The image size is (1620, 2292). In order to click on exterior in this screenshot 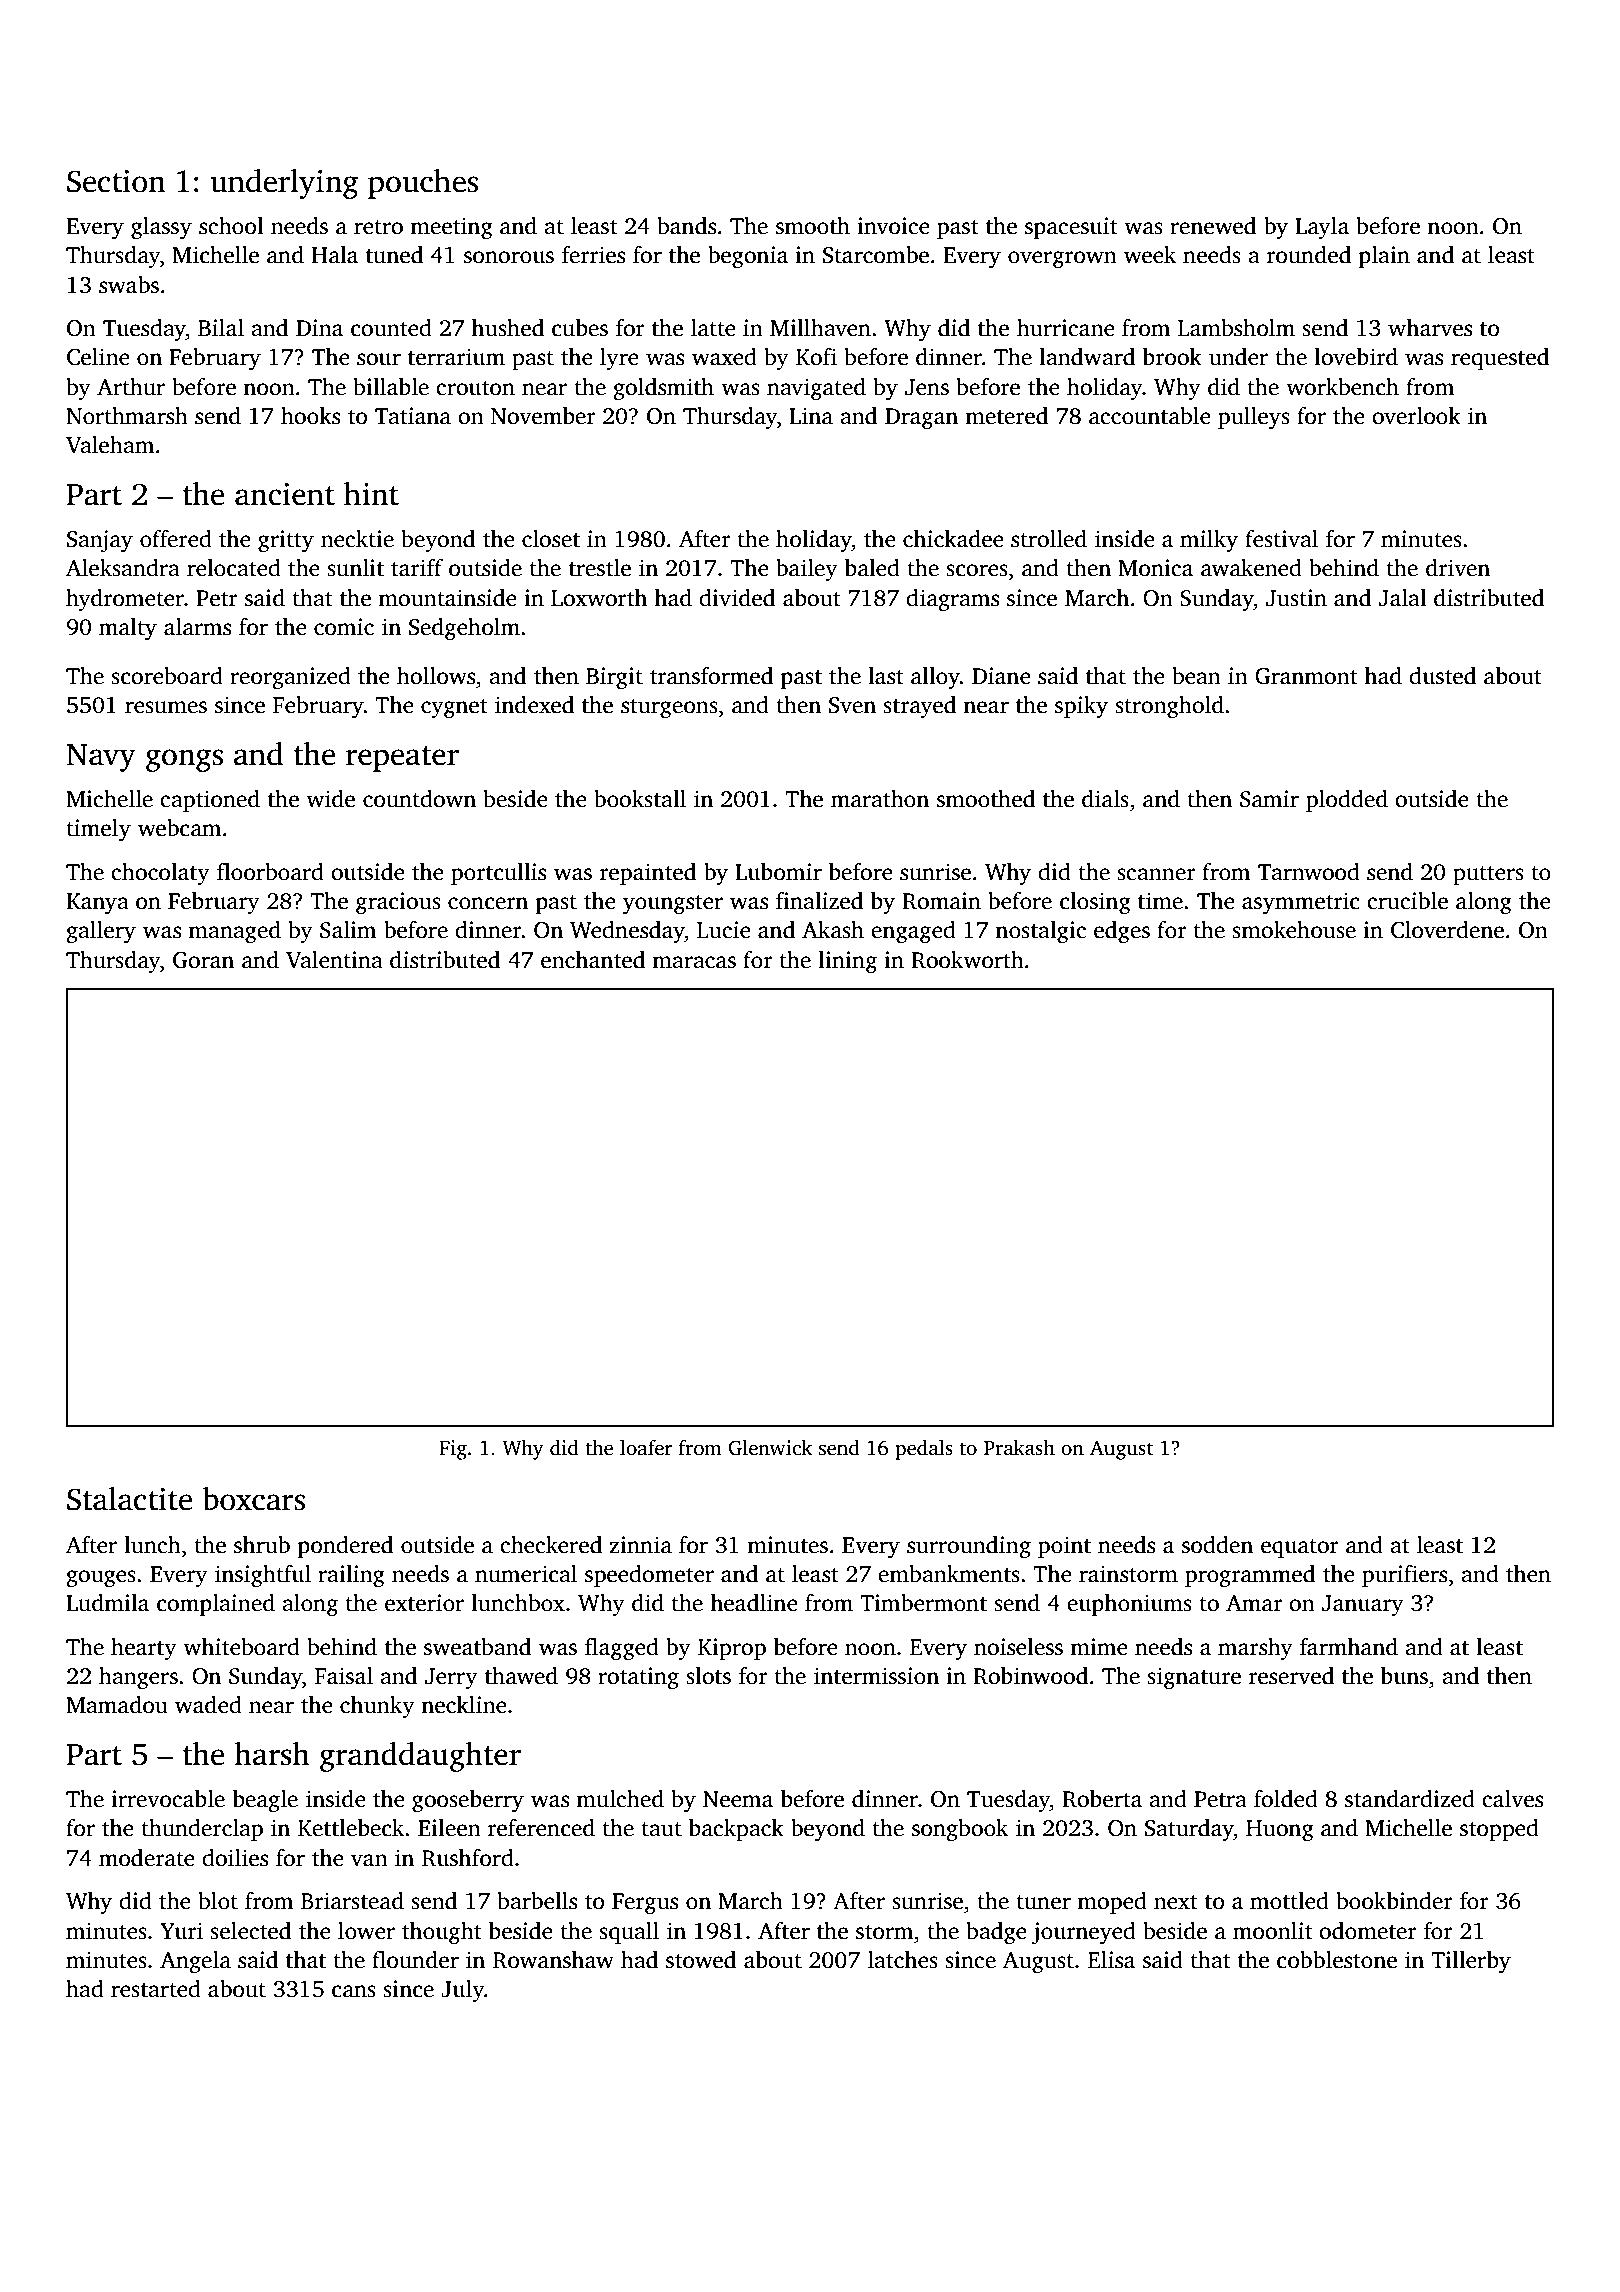, I will do `click(424, 1603)`.
